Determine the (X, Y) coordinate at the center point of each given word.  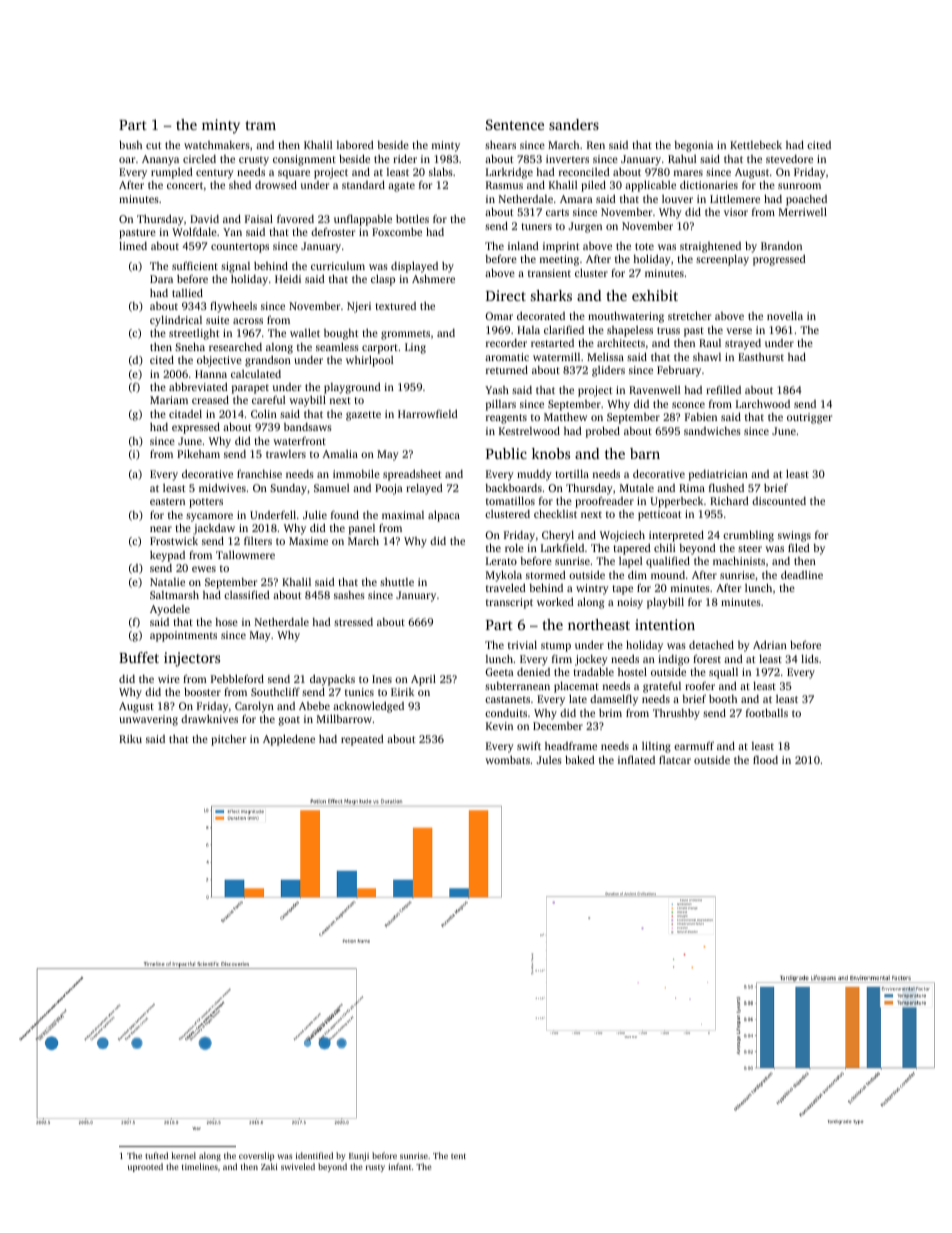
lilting (656, 747)
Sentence (515, 124)
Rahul (682, 159)
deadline (802, 574)
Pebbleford (237, 678)
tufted (156, 1155)
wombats (507, 760)
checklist (555, 513)
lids (810, 658)
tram (260, 125)
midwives (222, 487)
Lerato (501, 561)
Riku (130, 739)
